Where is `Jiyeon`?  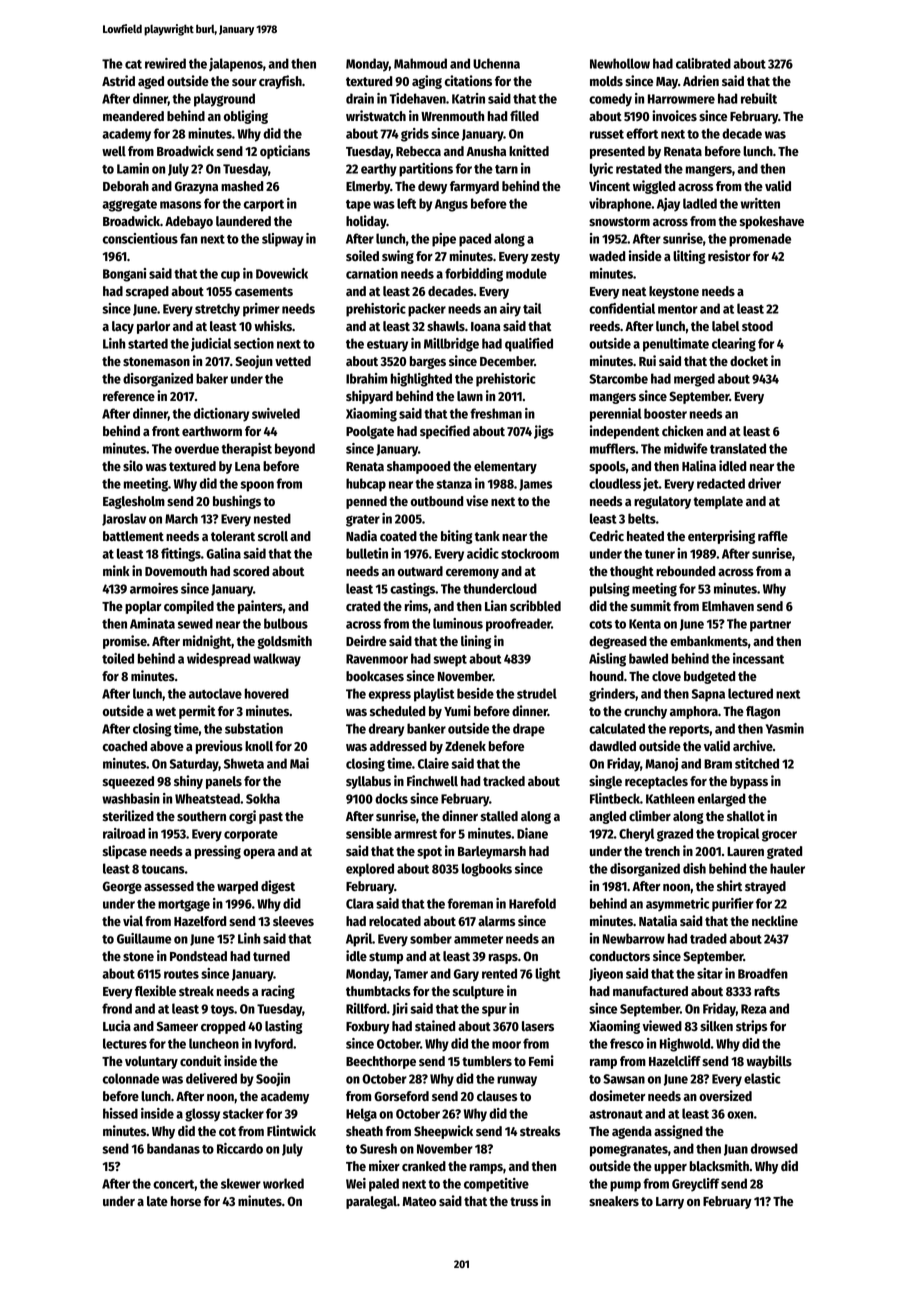 Jiyeon is located at coordinates (606, 975).
